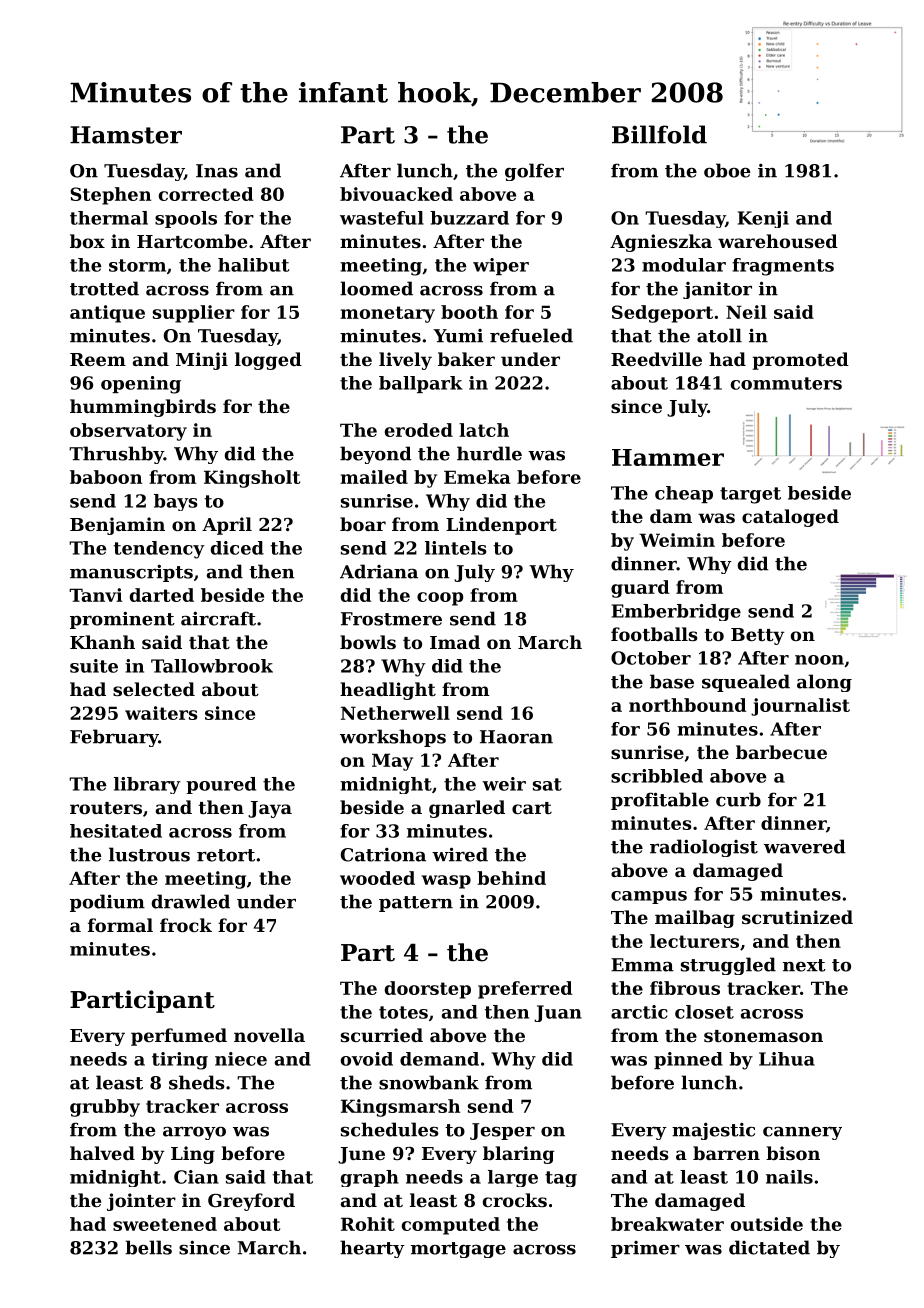 Image resolution: width=924 pixels, height=1308 pixels. Describe the element at coordinates (95, 595) in the screenshot. I see `Tanvi` at that location.
